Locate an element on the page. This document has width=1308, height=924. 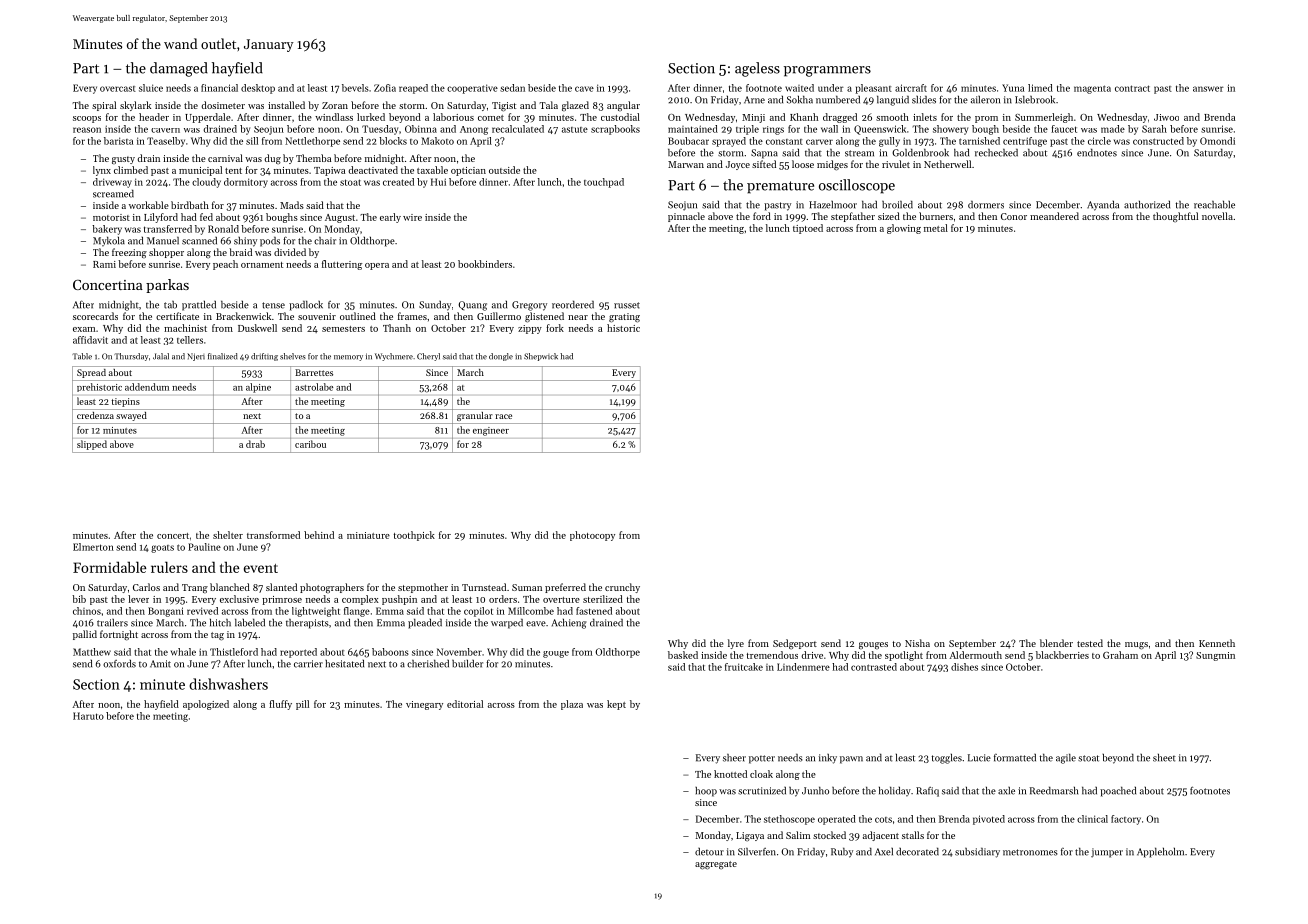
toggles is located at coordinates (947, 758).
